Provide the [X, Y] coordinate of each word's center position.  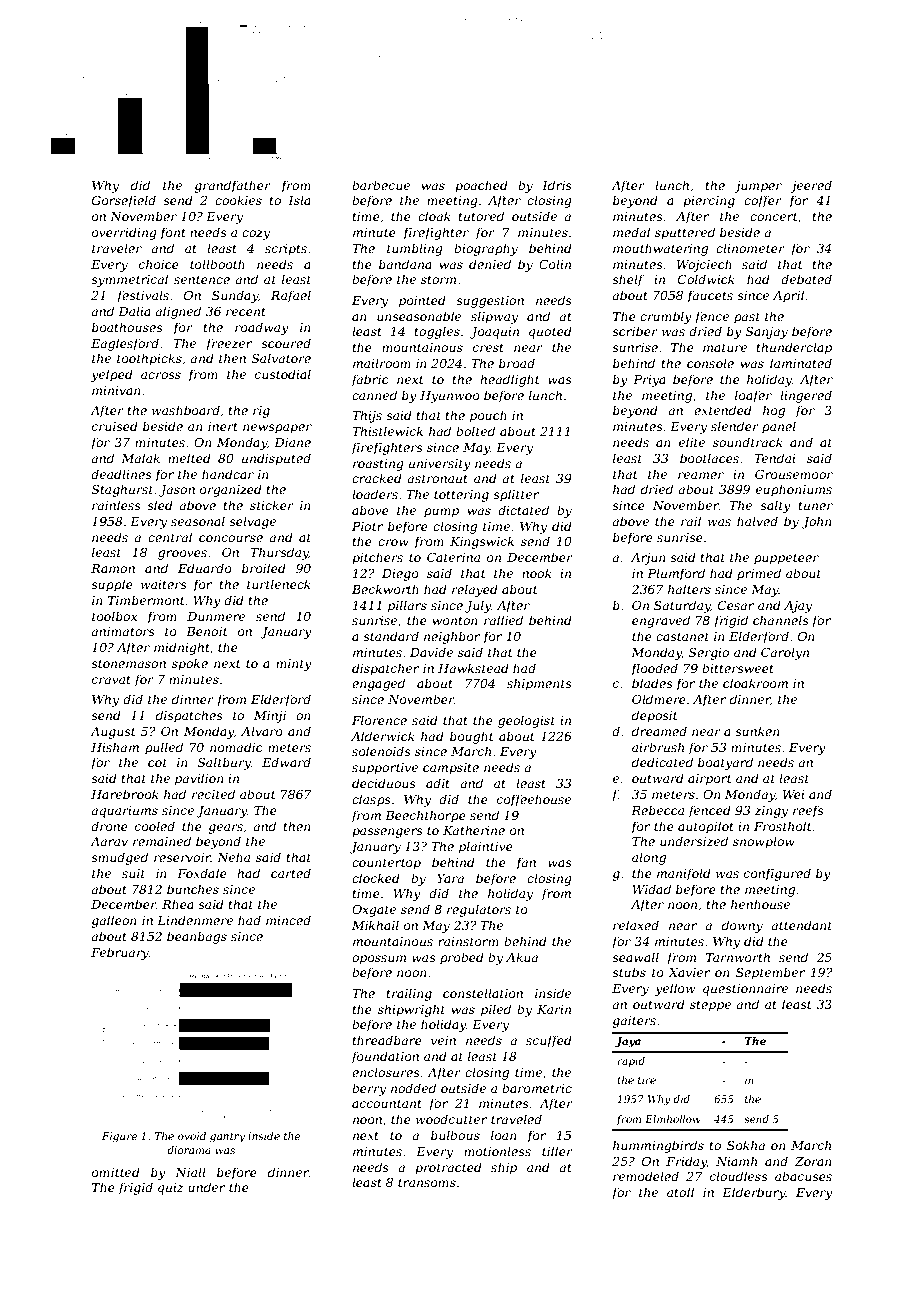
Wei [794, 794]
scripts [286, 250]
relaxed [636, 925]
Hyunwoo [450, 397]
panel [779, 427]
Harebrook [125, 794]
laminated [801, 363]
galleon [114, 921]
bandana [405, 264]
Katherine [474, 830]
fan [526, 863]
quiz [170, 1189]
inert [223, 426]
